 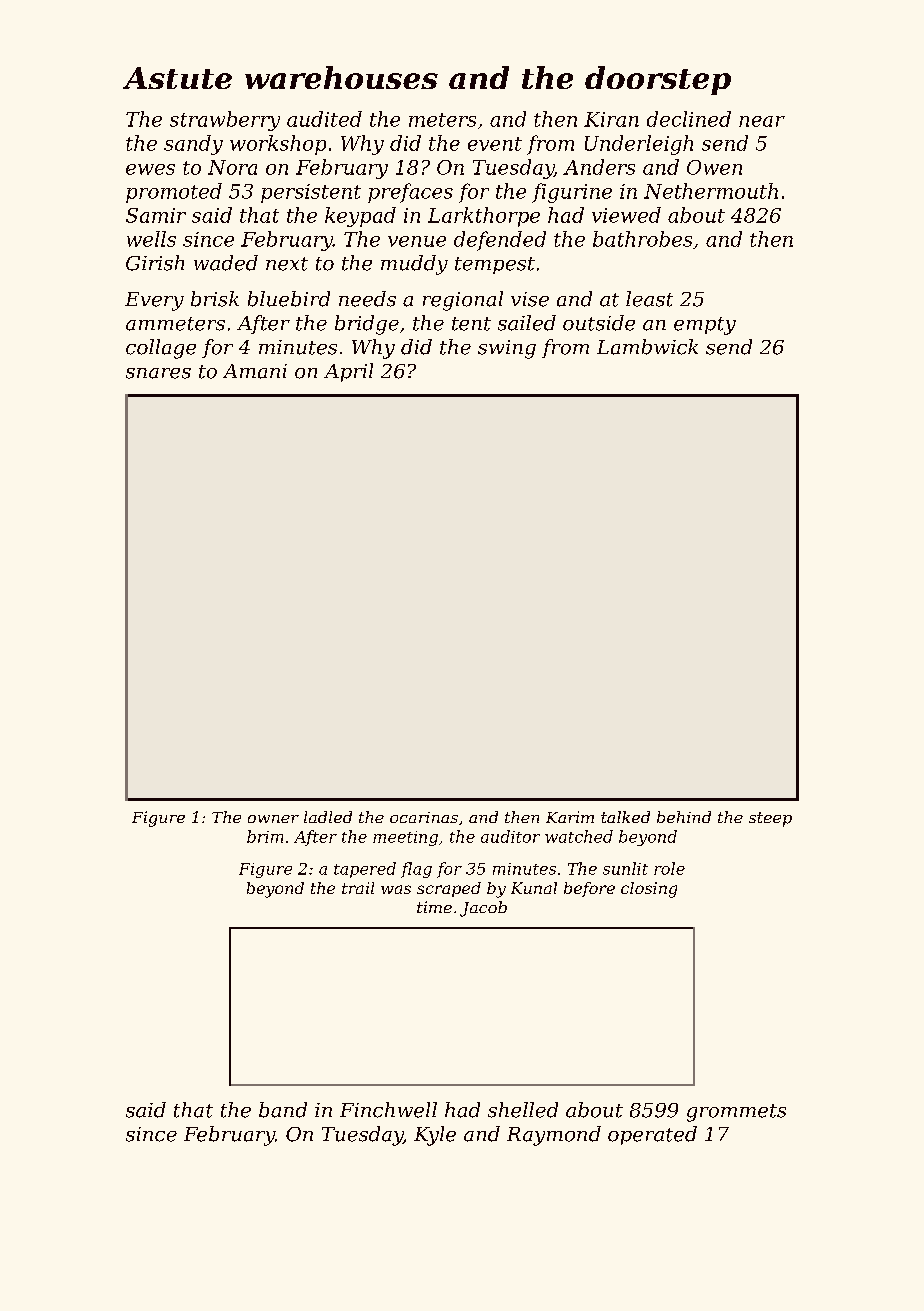 I want to click on Nethermouth, so click(x=711, y=191).
